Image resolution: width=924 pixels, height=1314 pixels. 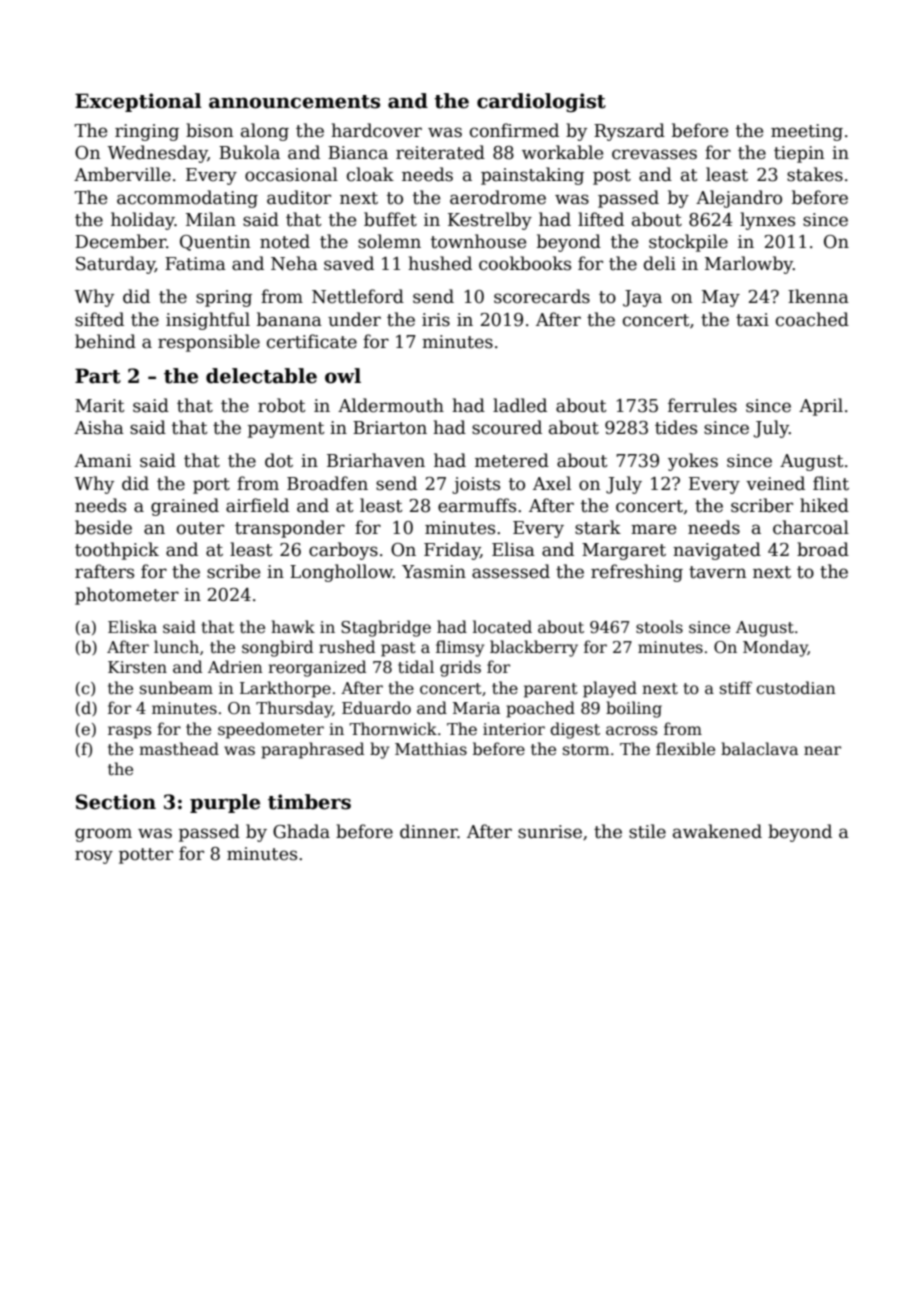 I want to click on Jaya, so click(x=642, y=298).
